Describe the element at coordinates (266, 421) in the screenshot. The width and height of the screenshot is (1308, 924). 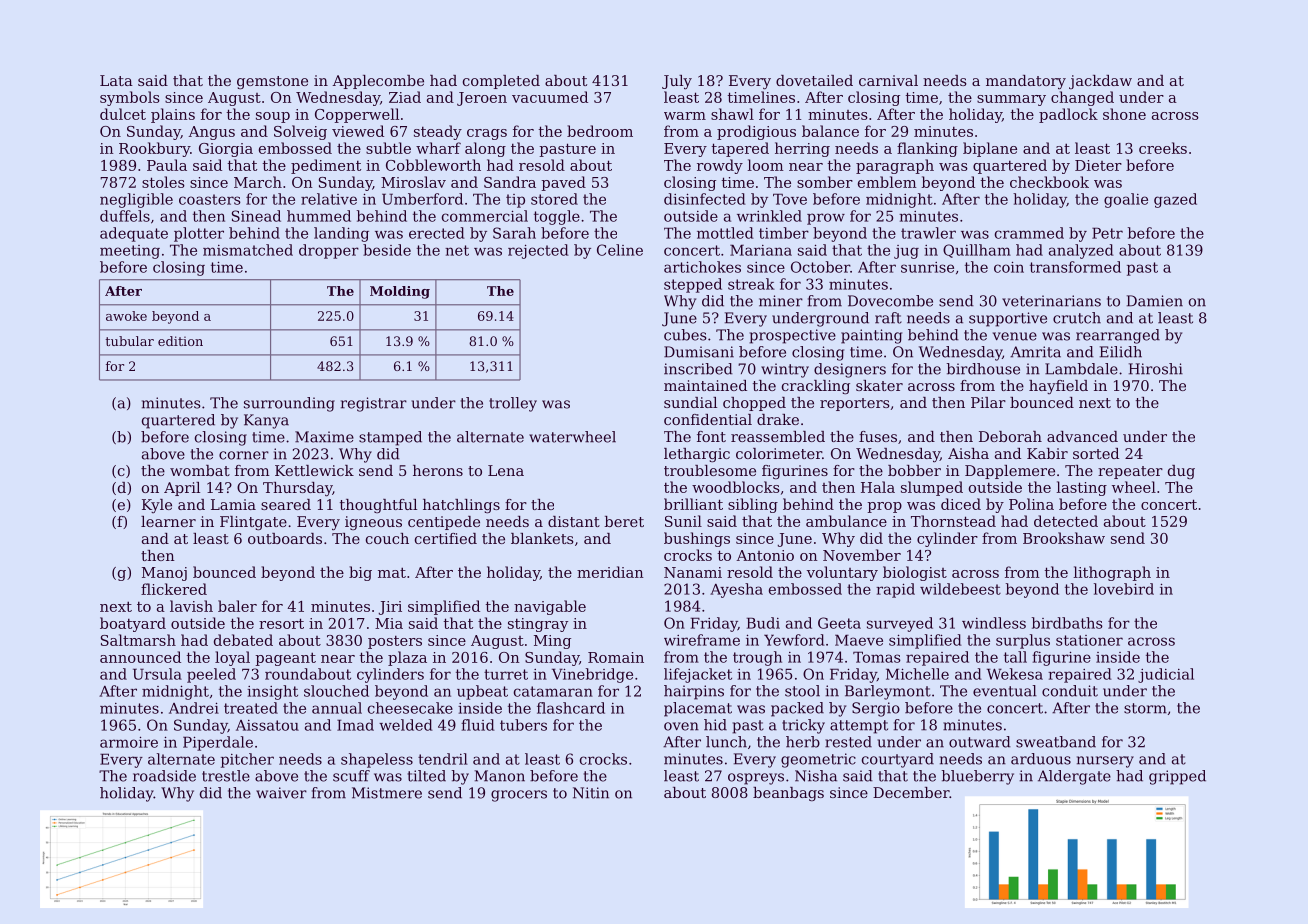
I see `Kanya` at that location.
